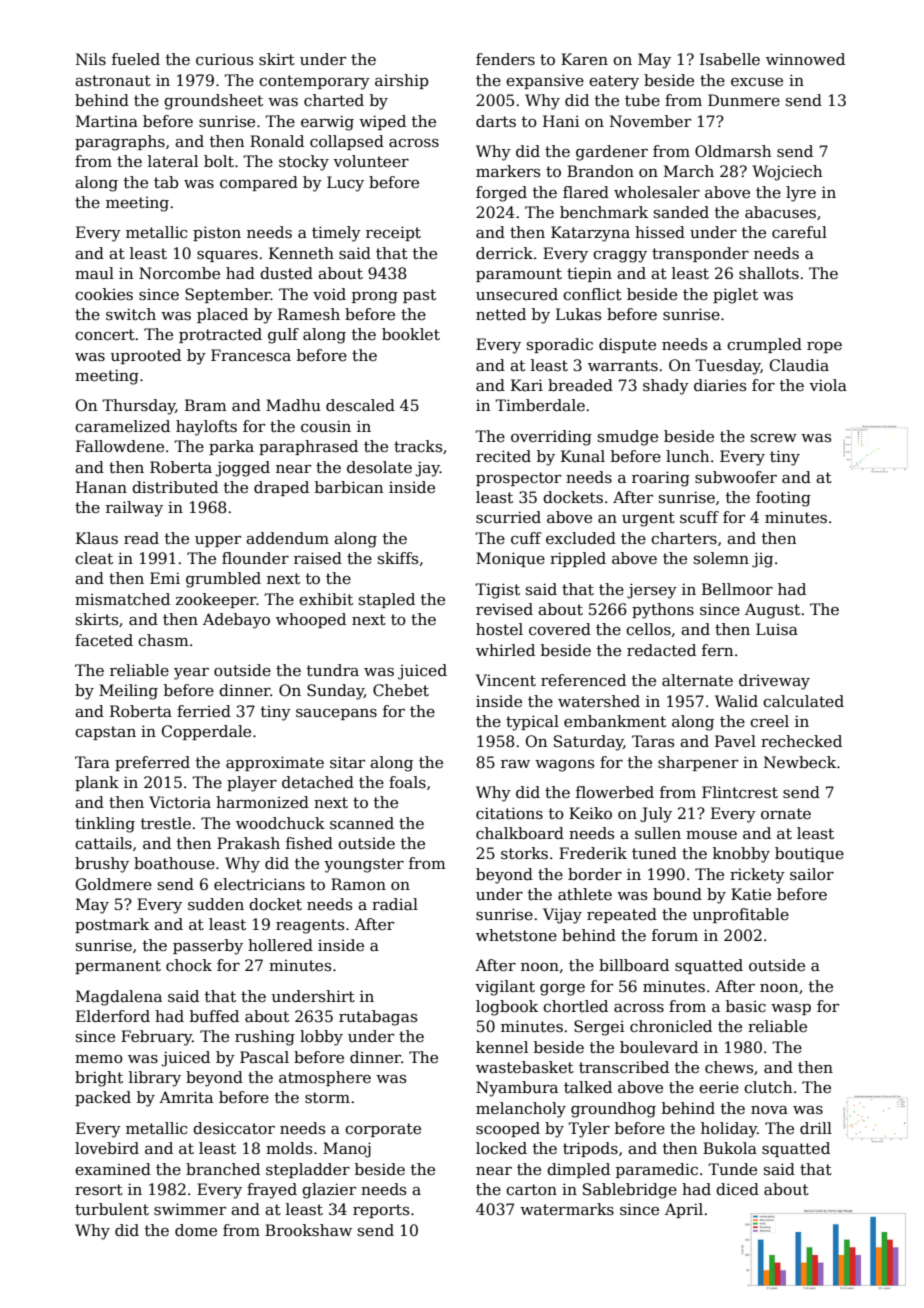 This screenshot has height=1308, width=924. I want to click on Chebet, so click(401, 690).
